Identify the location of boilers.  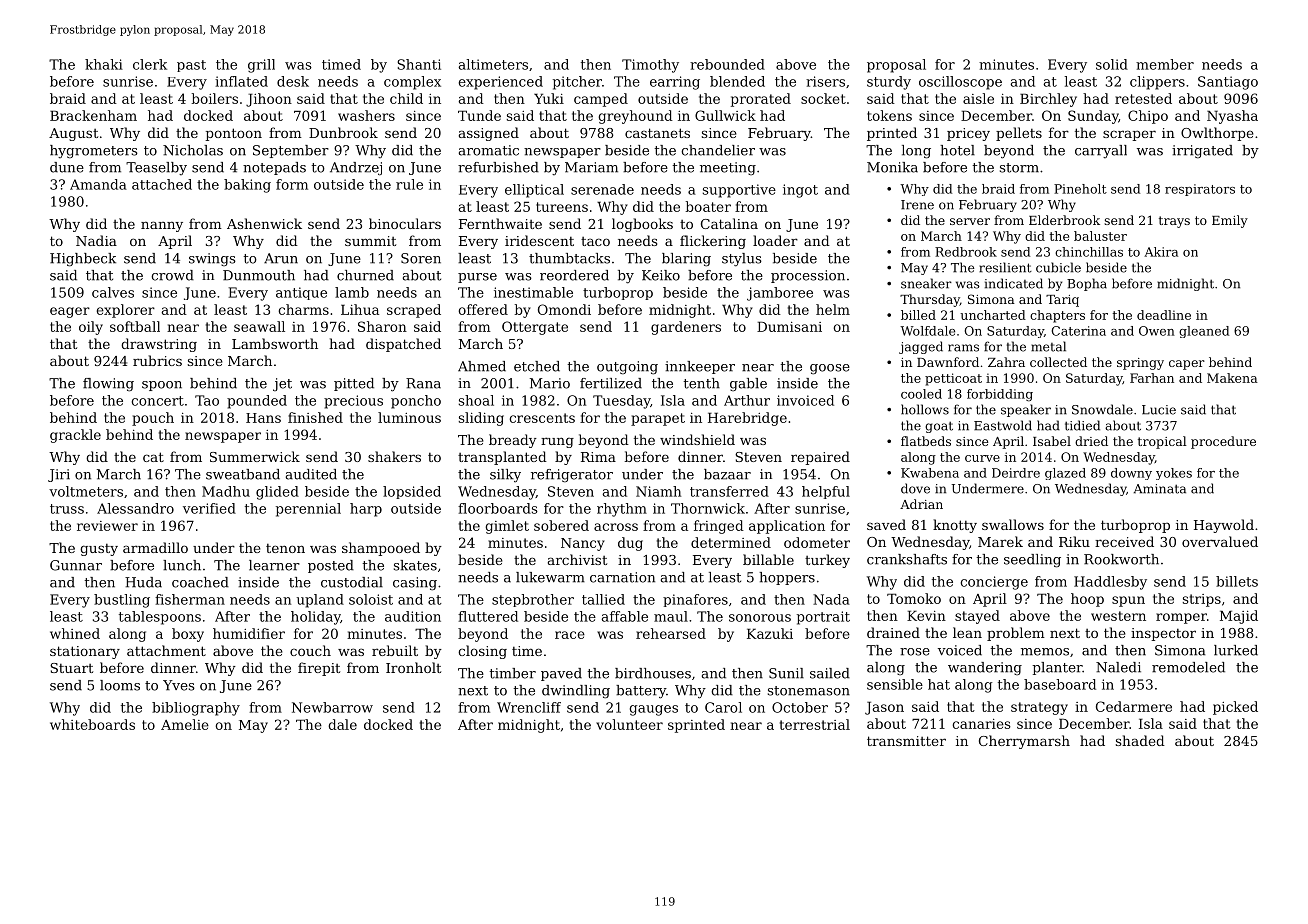
(214, 98).
